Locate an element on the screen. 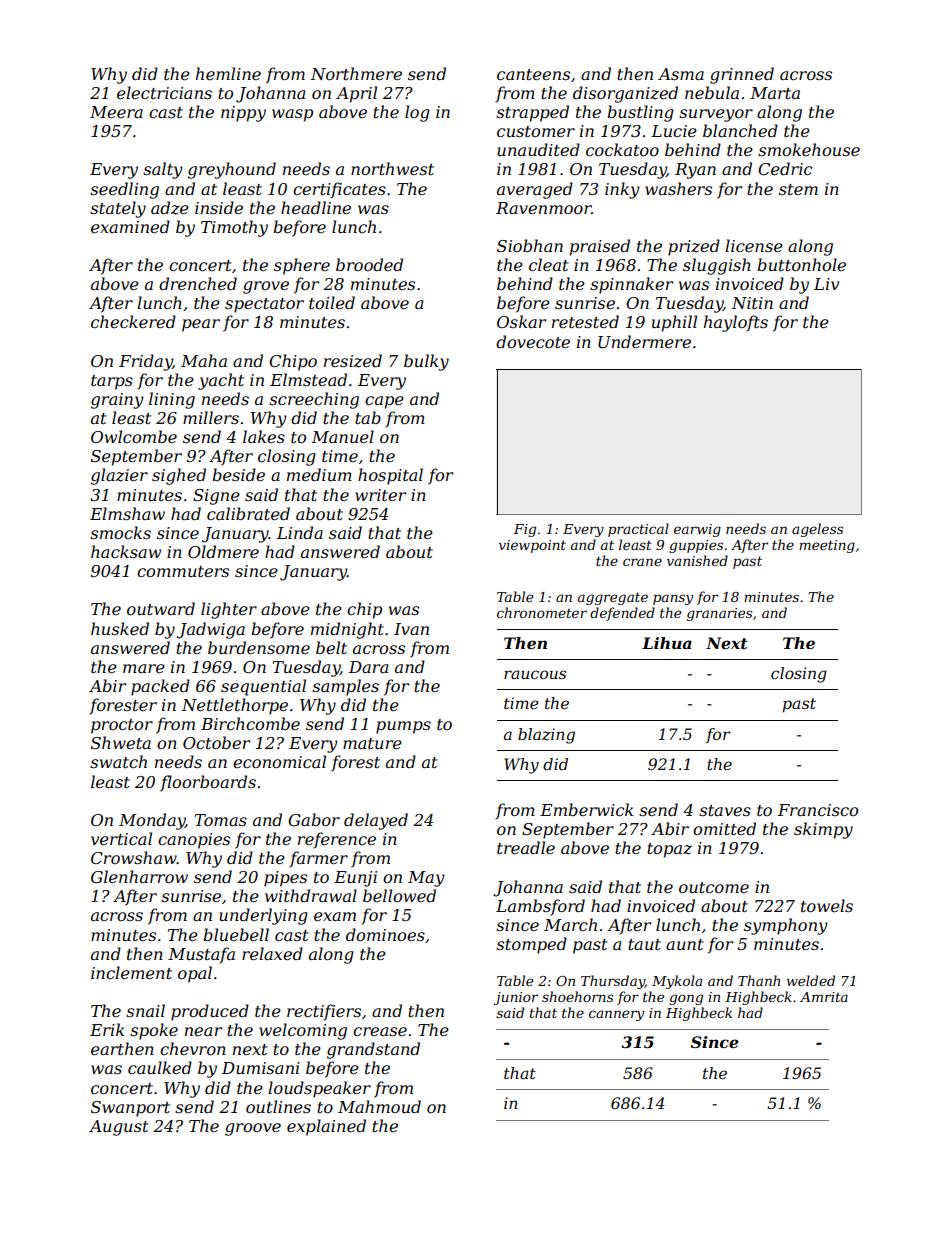 The image size is (952, 1233). hemline is located at coordinates (228, 73).
